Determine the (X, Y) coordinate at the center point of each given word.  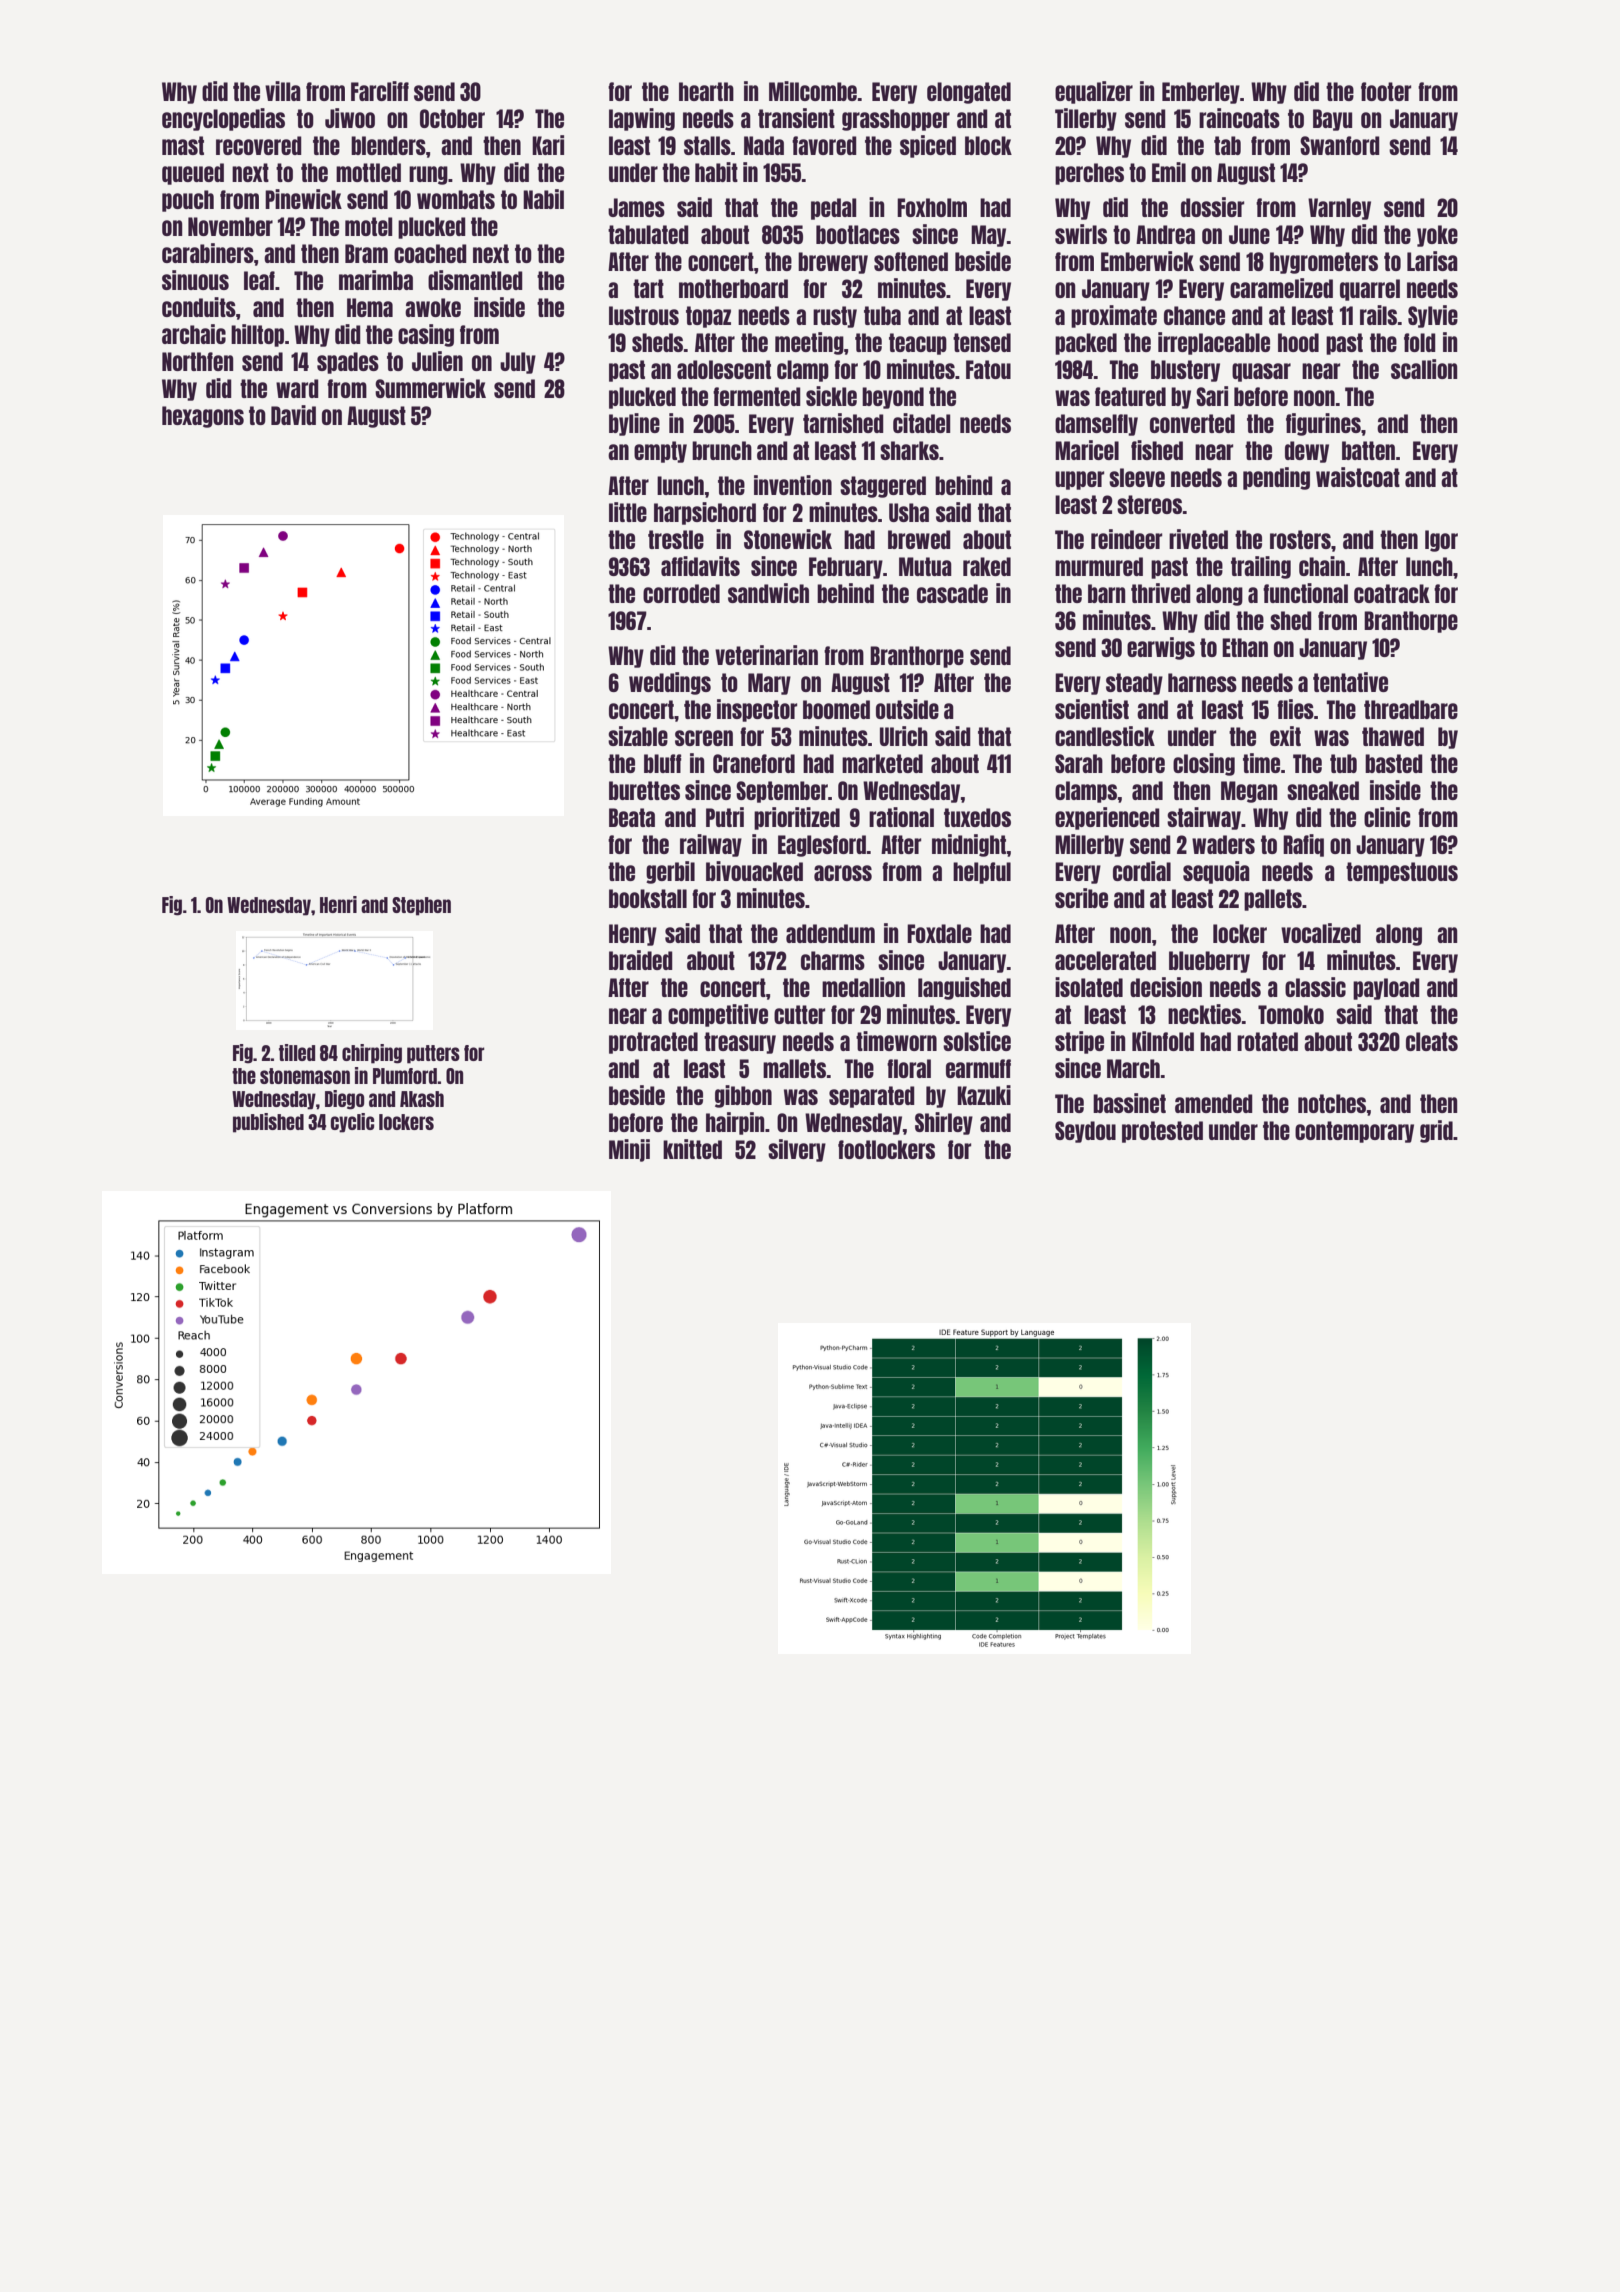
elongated (969, 93)
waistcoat (1358, 477)
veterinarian (766, 655)
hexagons (203, 417)
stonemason (305, 1076)
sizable (638, 736)
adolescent (724, 369)
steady (1134, 684)
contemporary (1354, 1132)
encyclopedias (223, 119)
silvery (797, 1150)
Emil (1169, 172)
